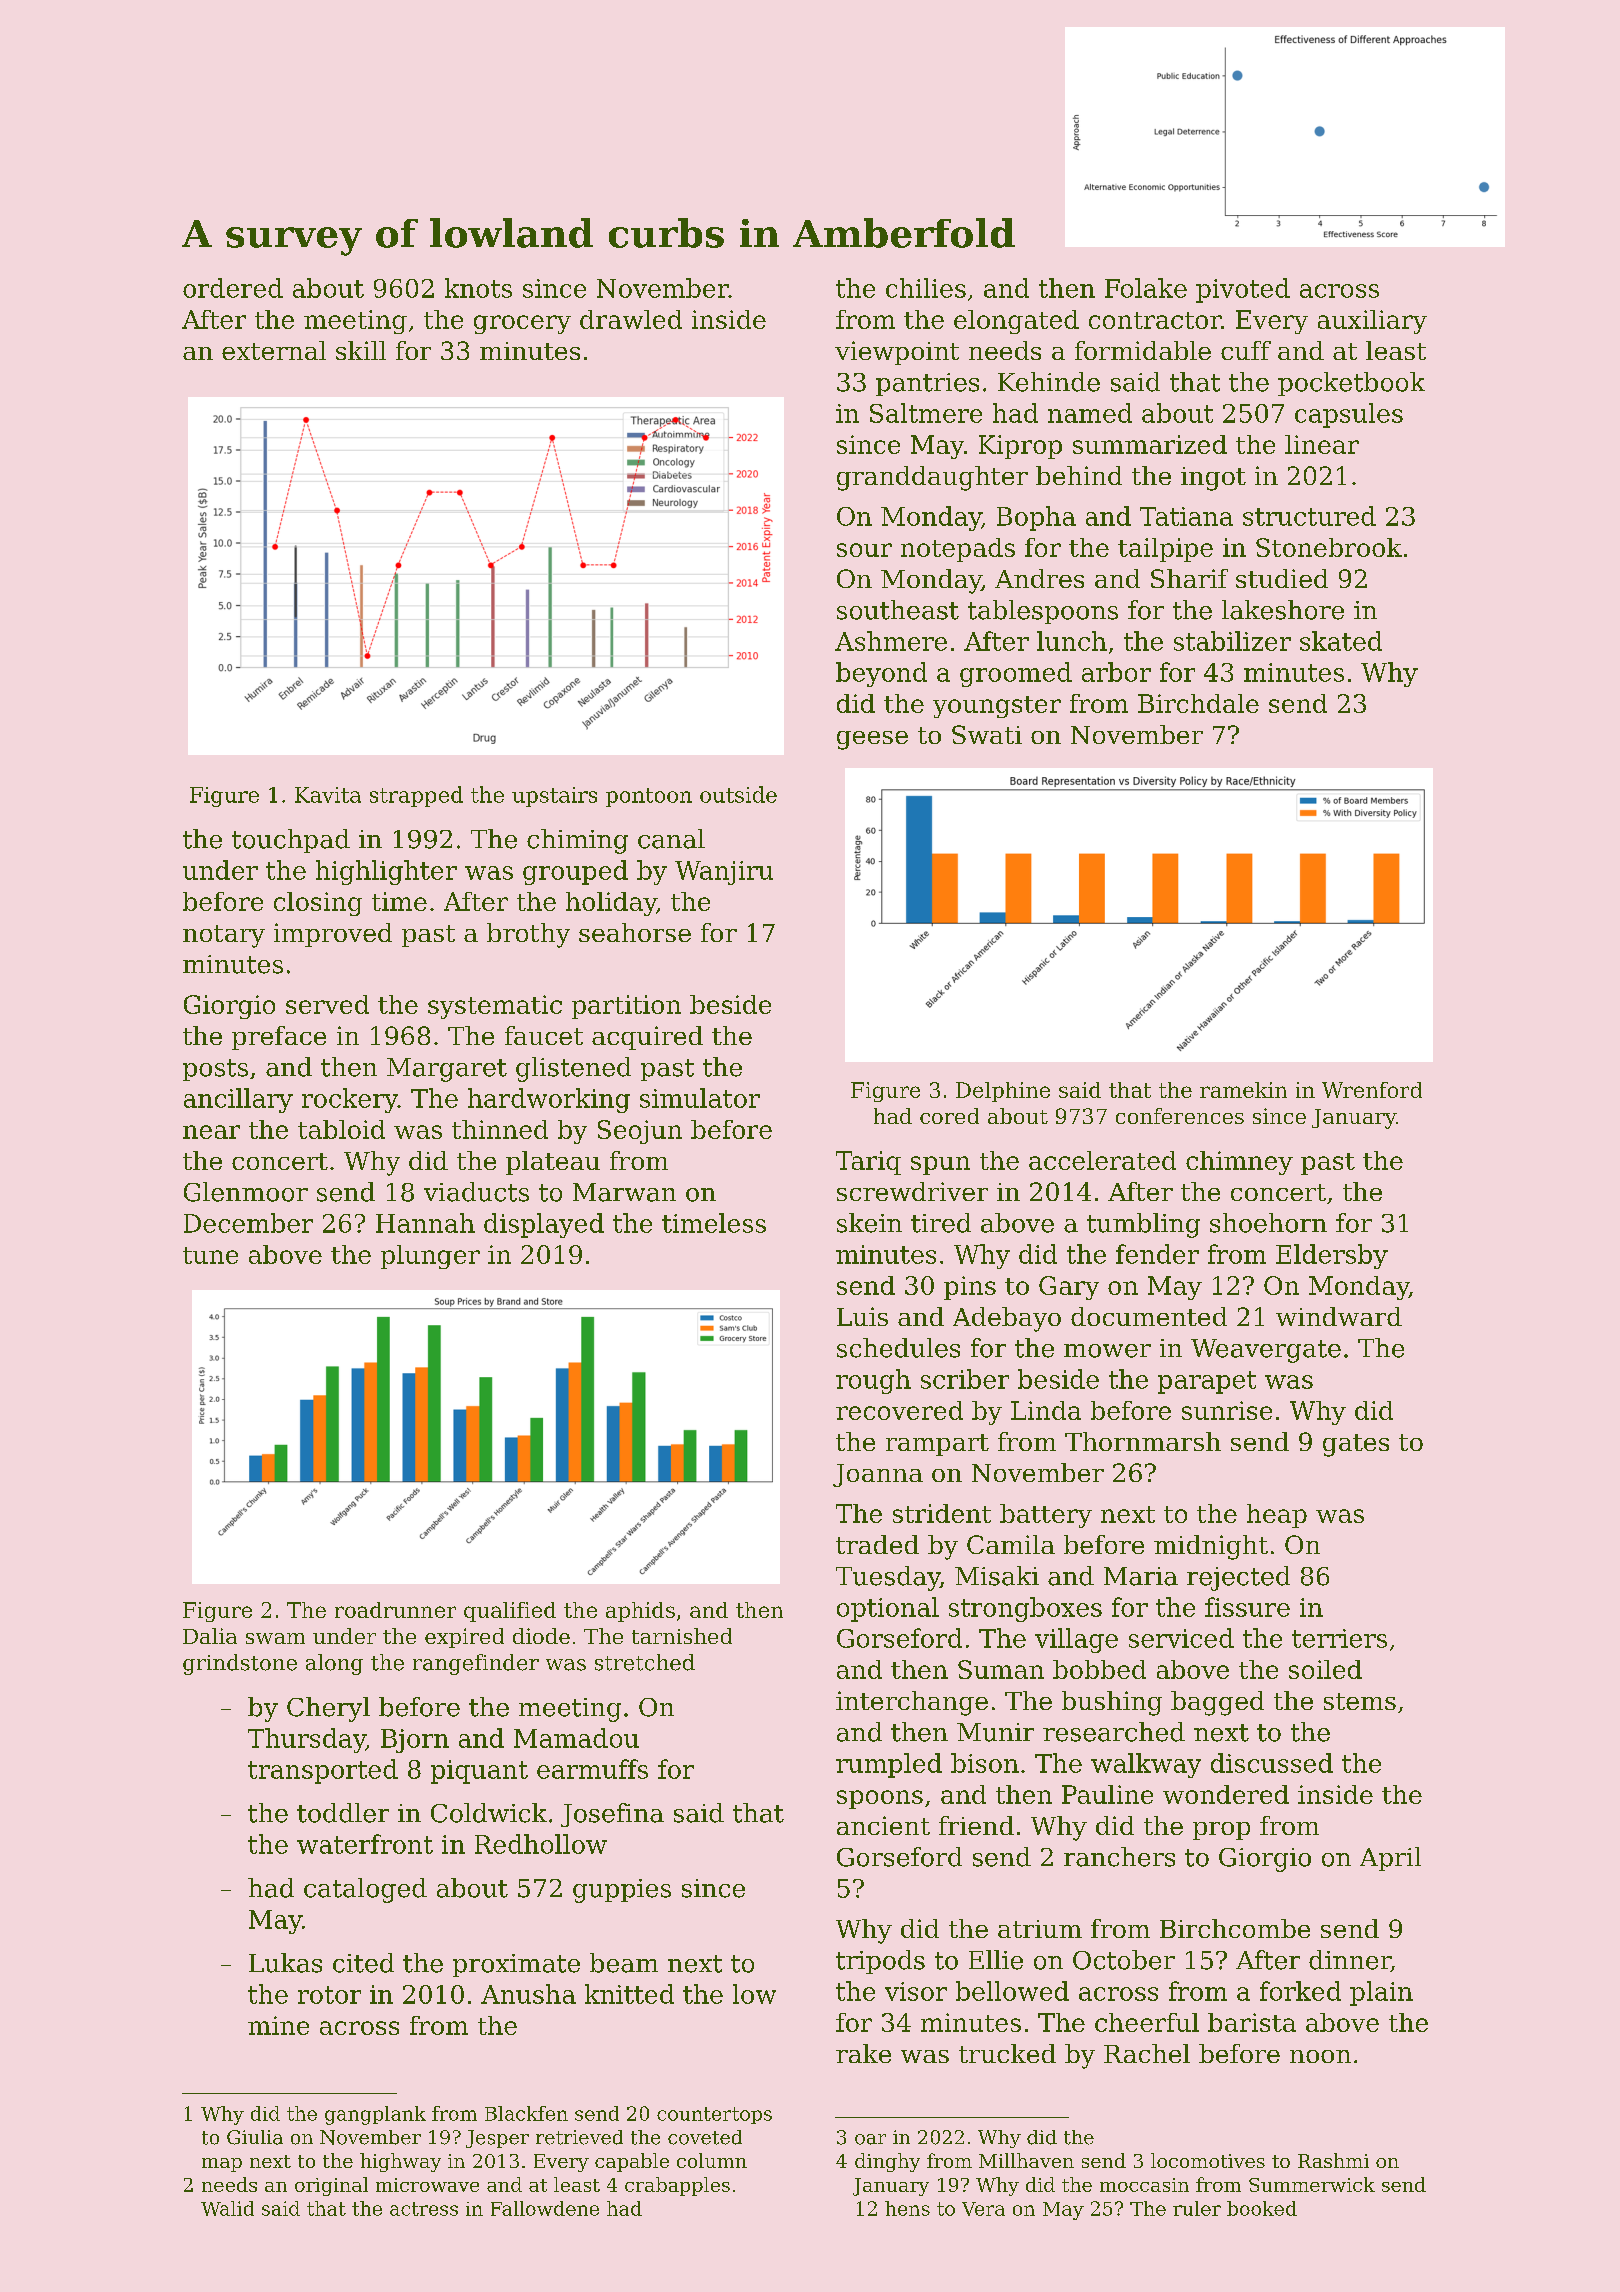  I want to click on touchpad, so click(291, 841).
